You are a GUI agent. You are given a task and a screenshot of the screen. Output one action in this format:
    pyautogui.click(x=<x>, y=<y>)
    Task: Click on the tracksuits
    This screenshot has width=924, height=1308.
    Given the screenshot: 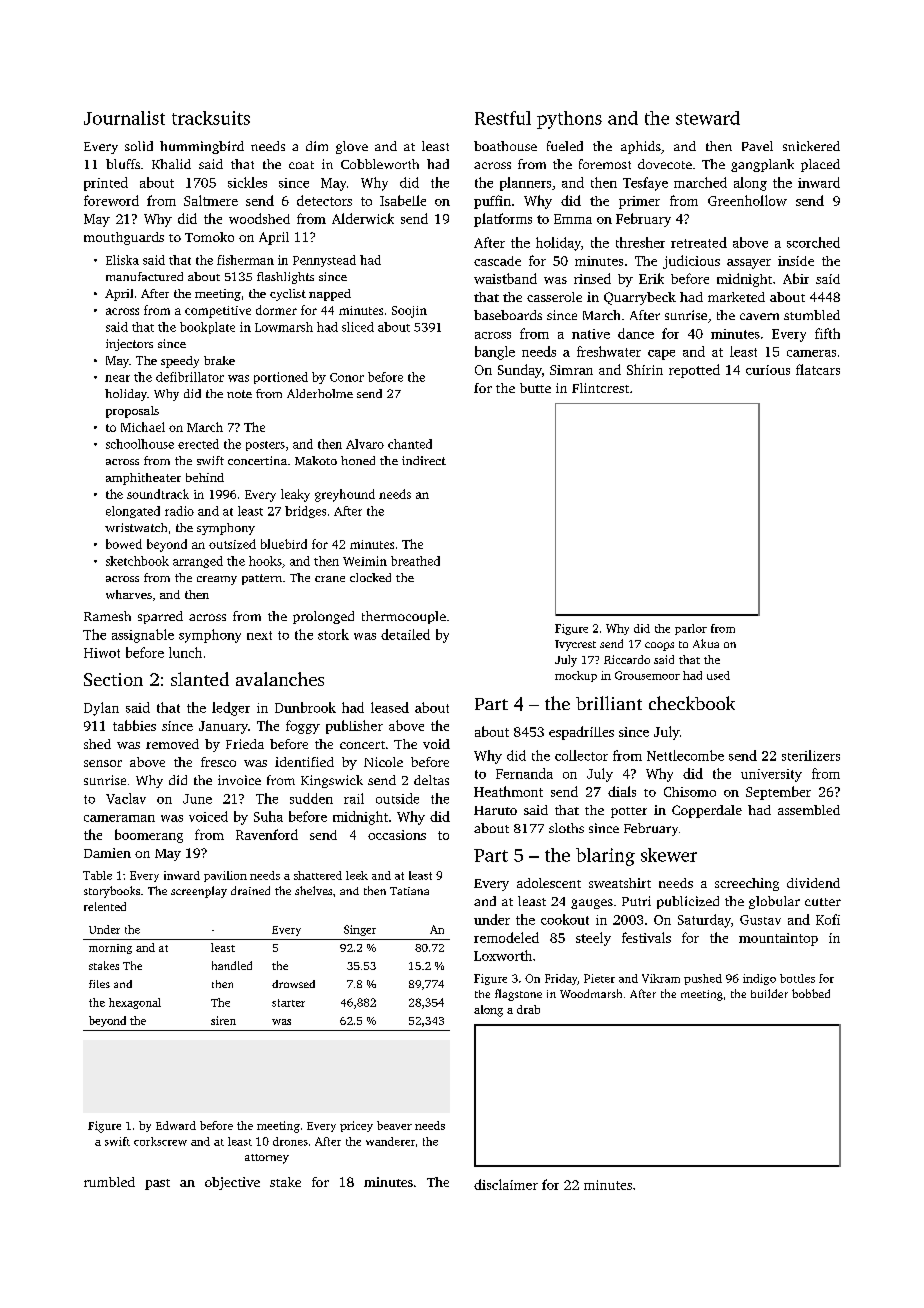 What is the action you would take?
    pyautogui.click(x=211, y=118)
